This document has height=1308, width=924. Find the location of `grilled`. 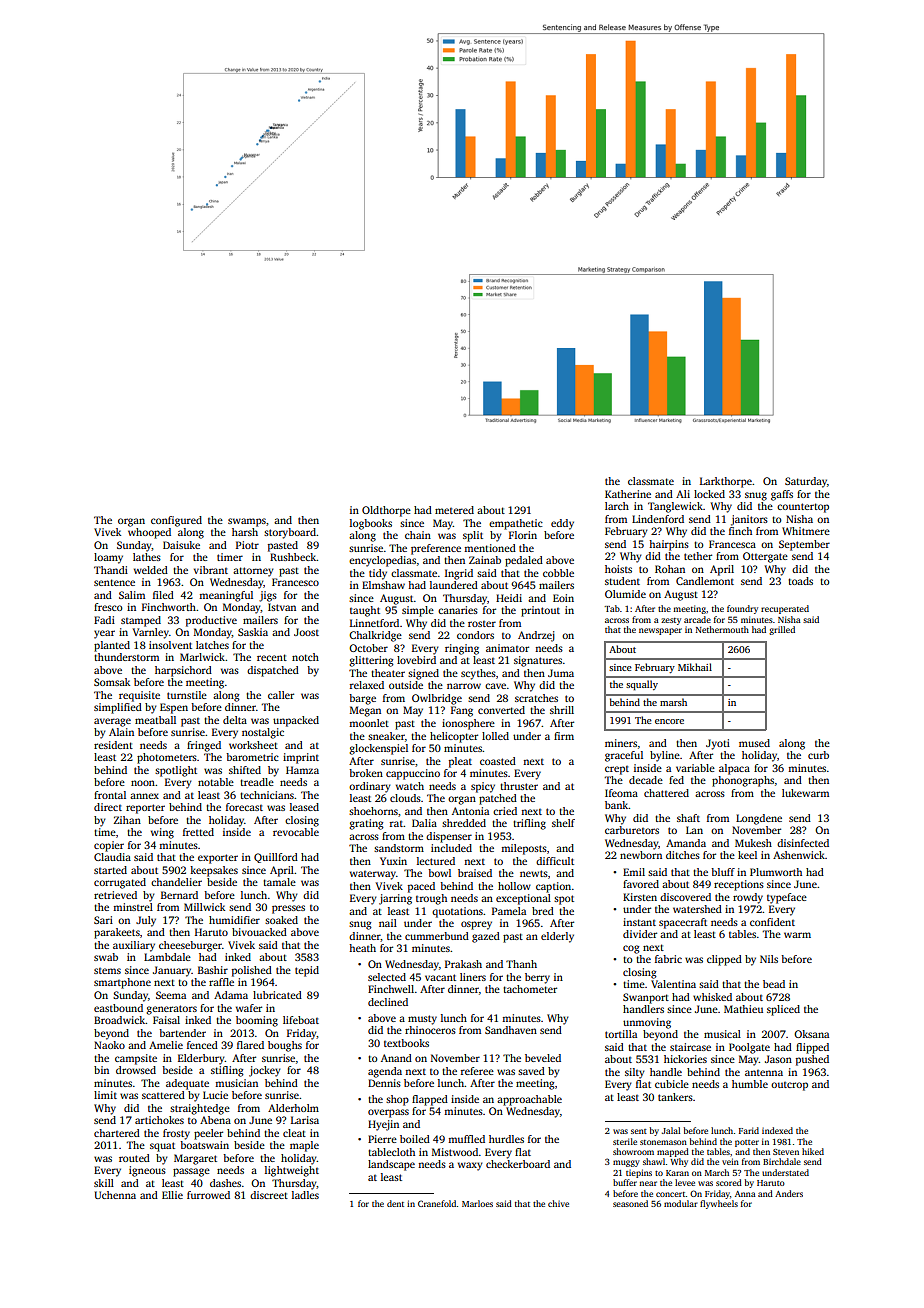

grilled is located at coordinates (782, 630).
